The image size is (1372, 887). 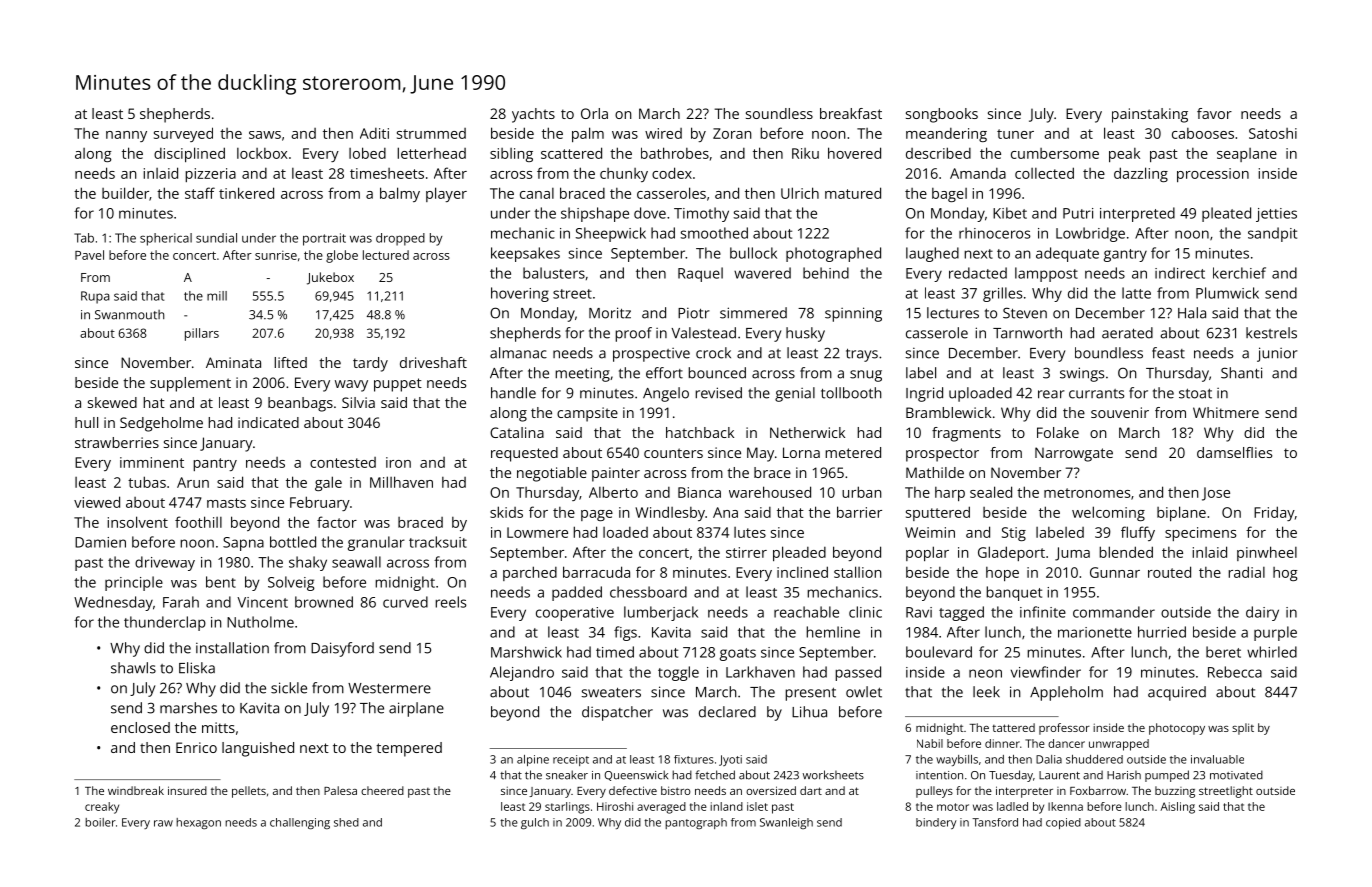 What do you see at coordinates (524, 454) in the page?
I see `requested` at bounding box center [524, 454].
